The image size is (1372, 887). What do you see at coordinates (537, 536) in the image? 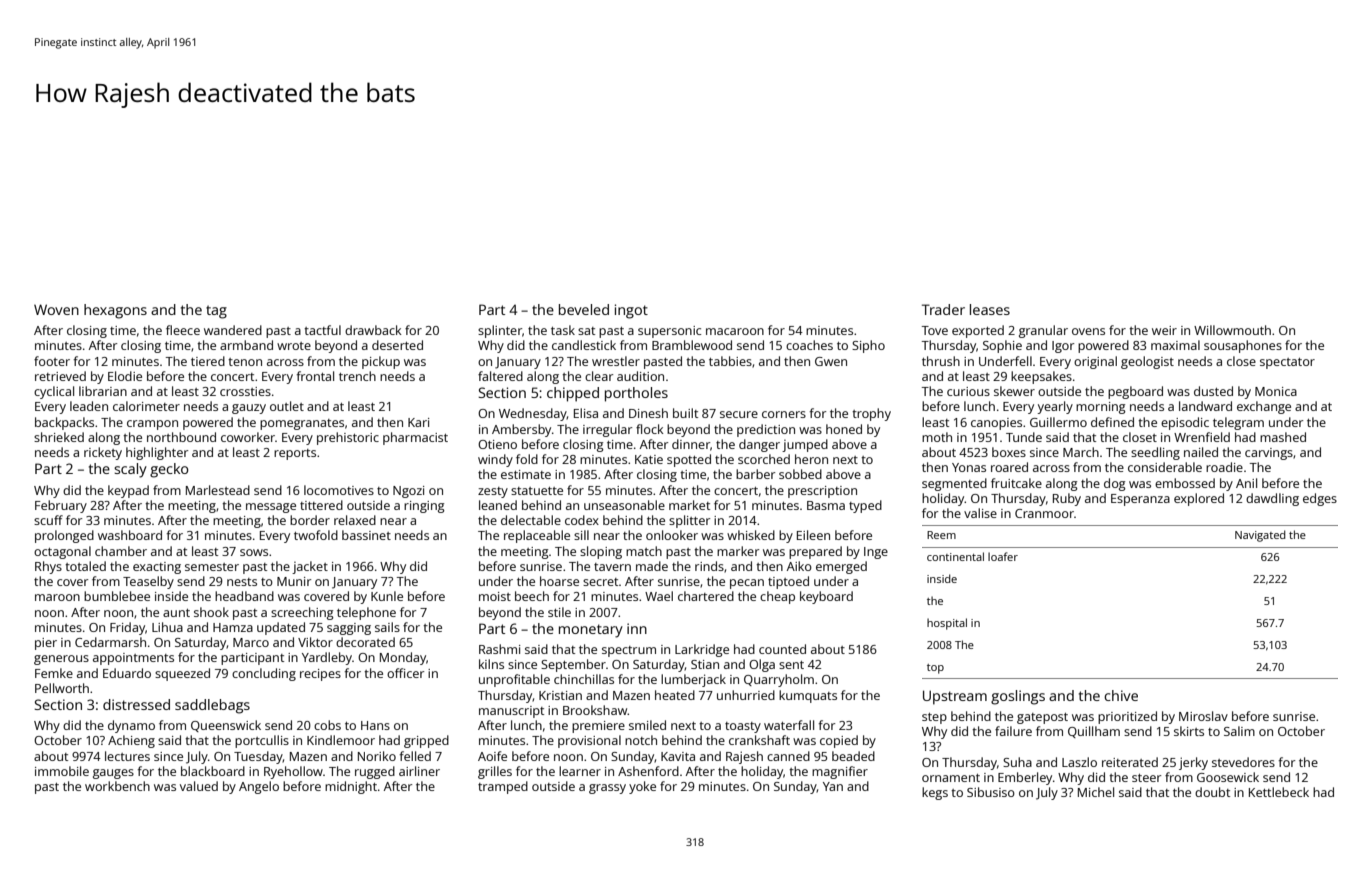
I see `replaceable` at bounding box center [537, 536].
